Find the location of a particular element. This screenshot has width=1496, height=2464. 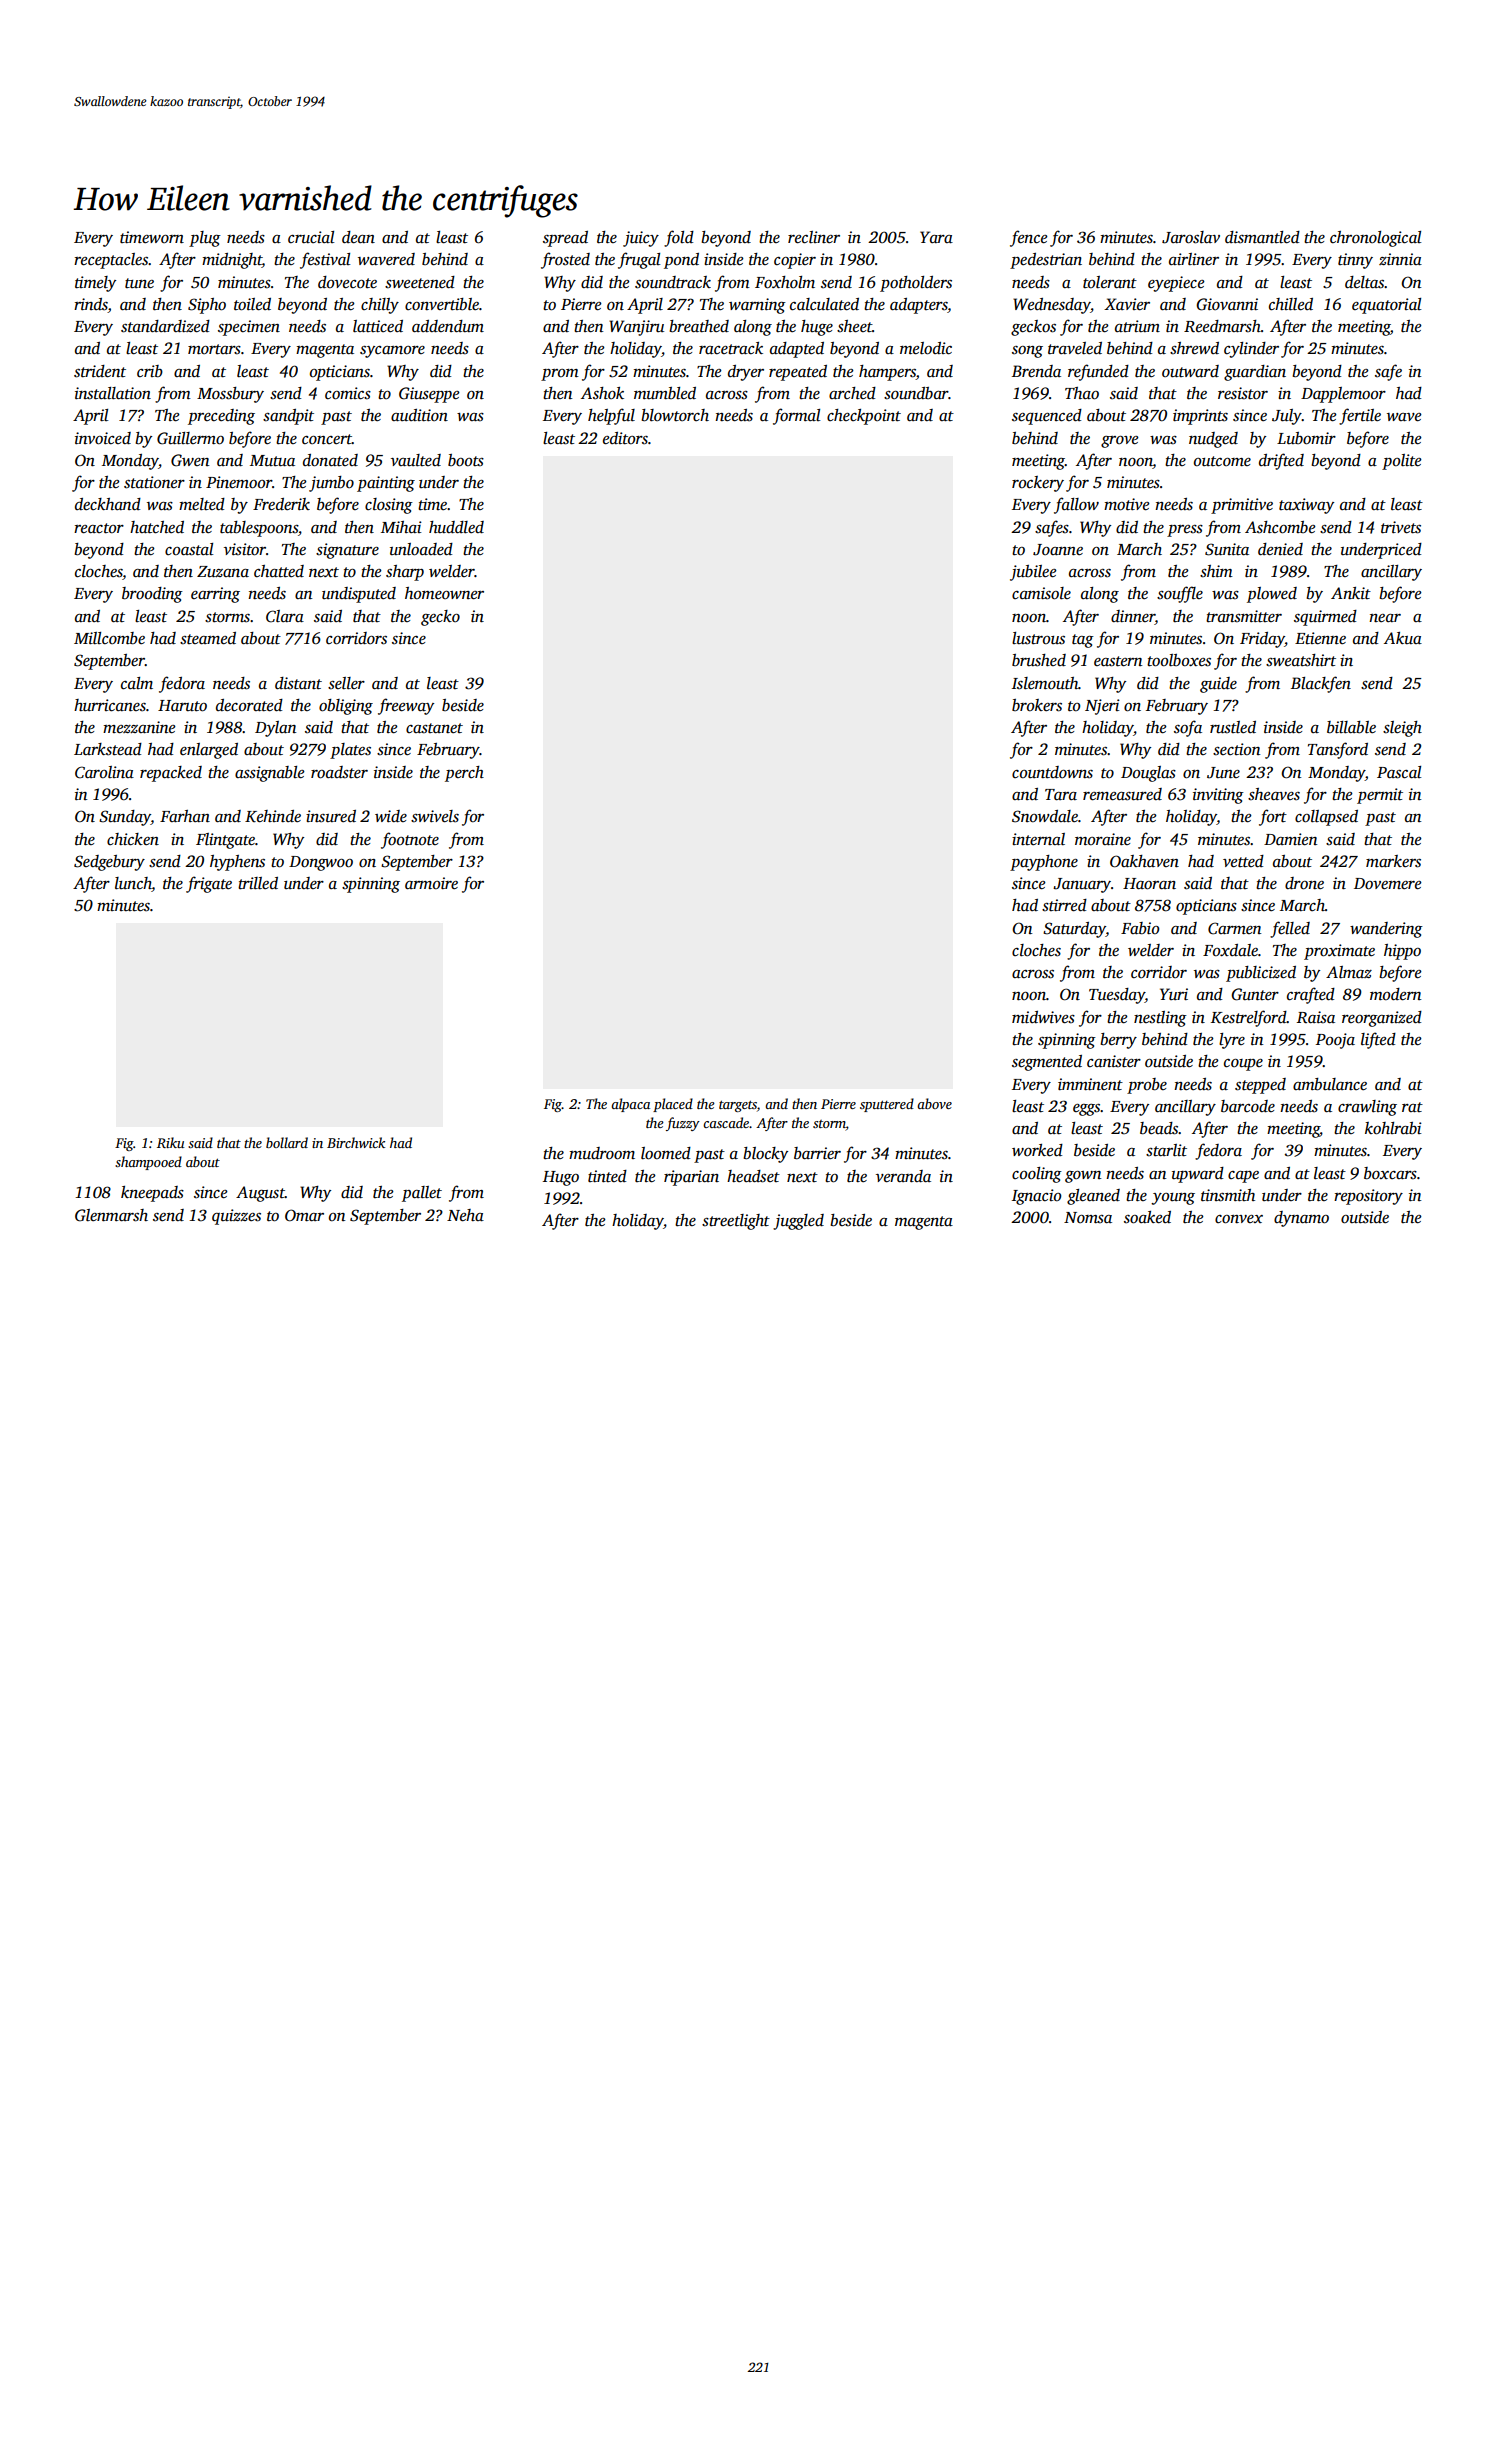

footnote is located at coordinates (410, 840).
